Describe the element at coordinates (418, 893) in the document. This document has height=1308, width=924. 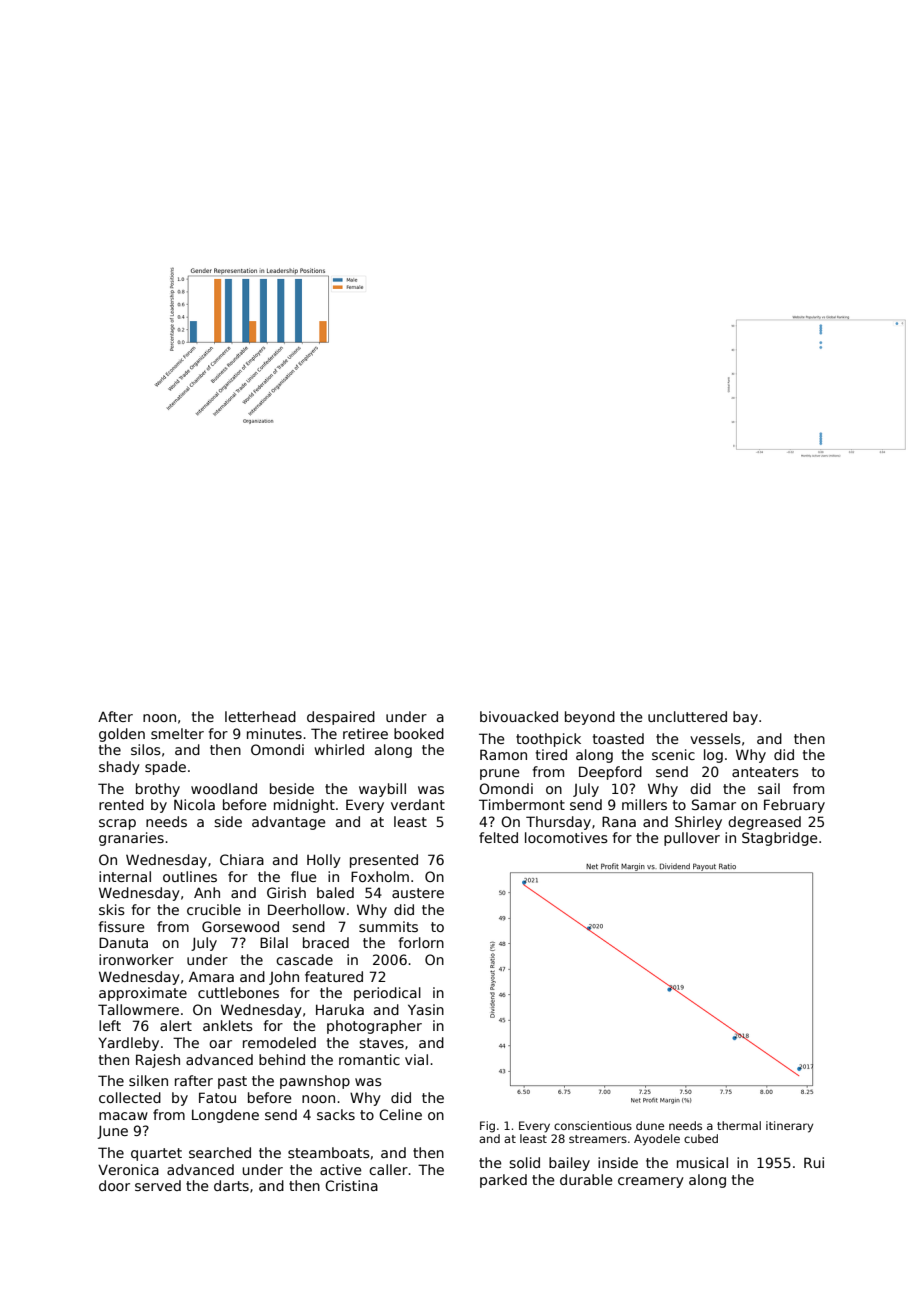
I see `austere` at that location.
